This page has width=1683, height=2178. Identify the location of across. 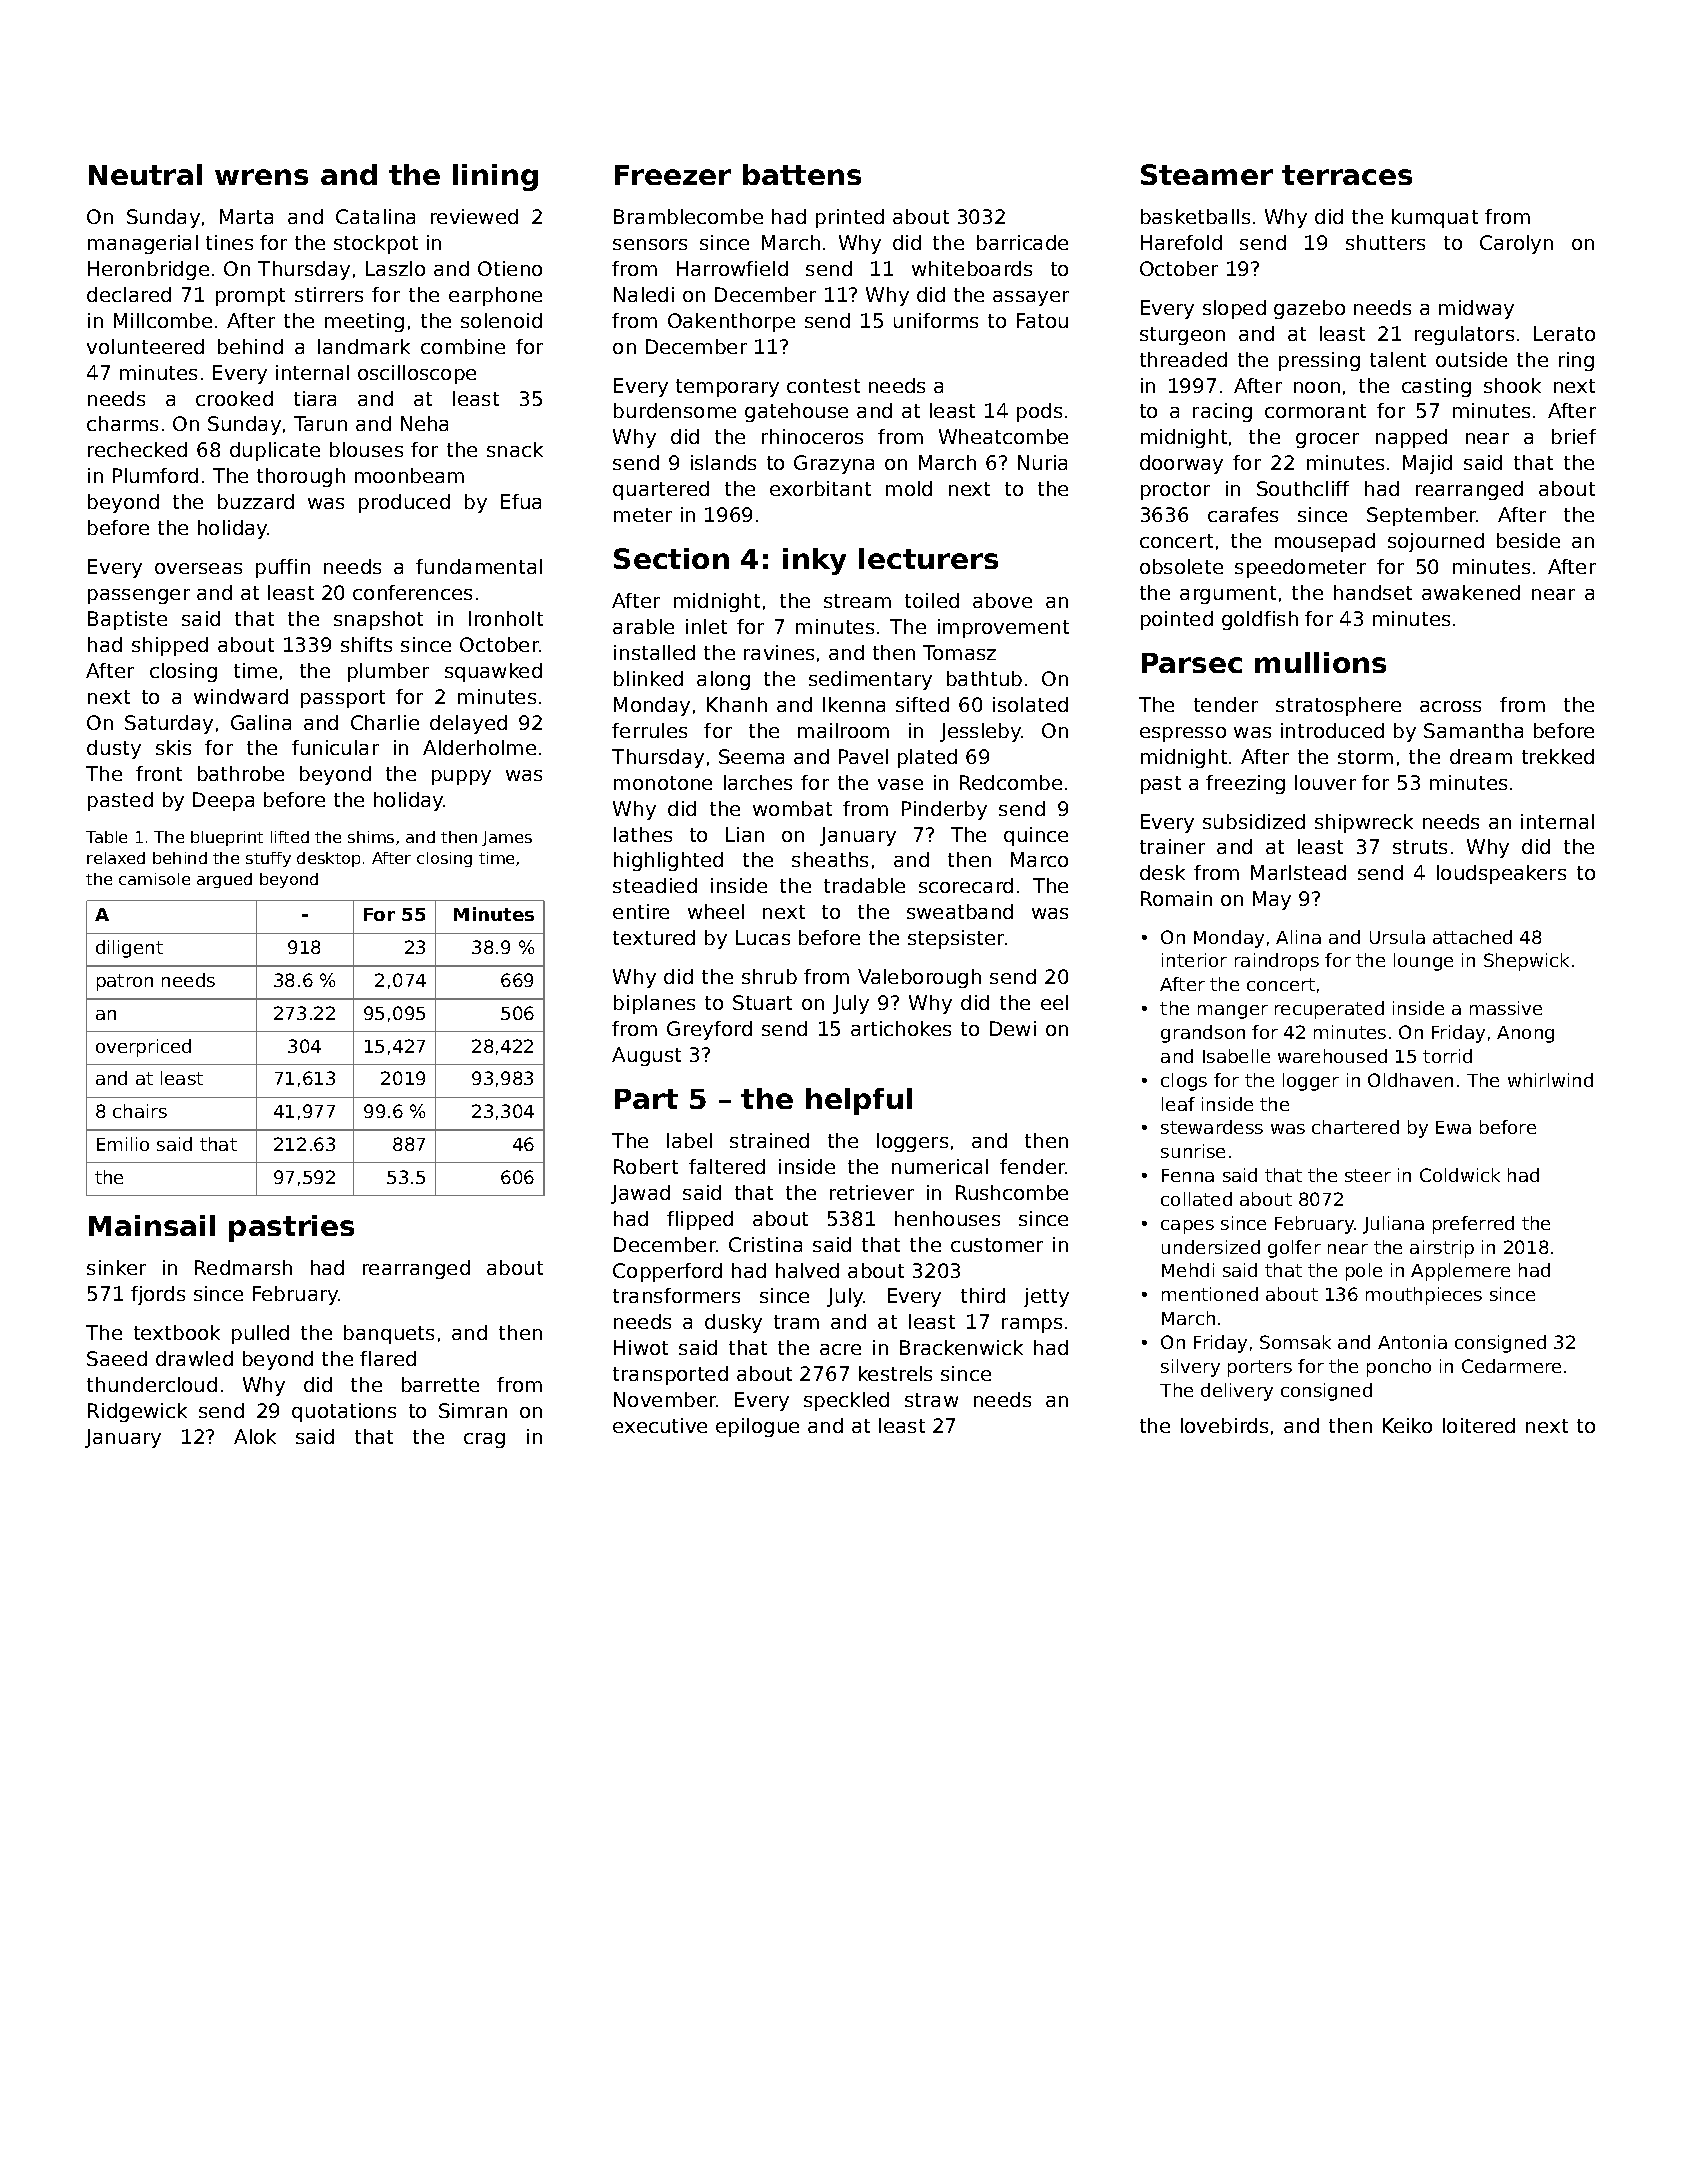
(1450, 706).
